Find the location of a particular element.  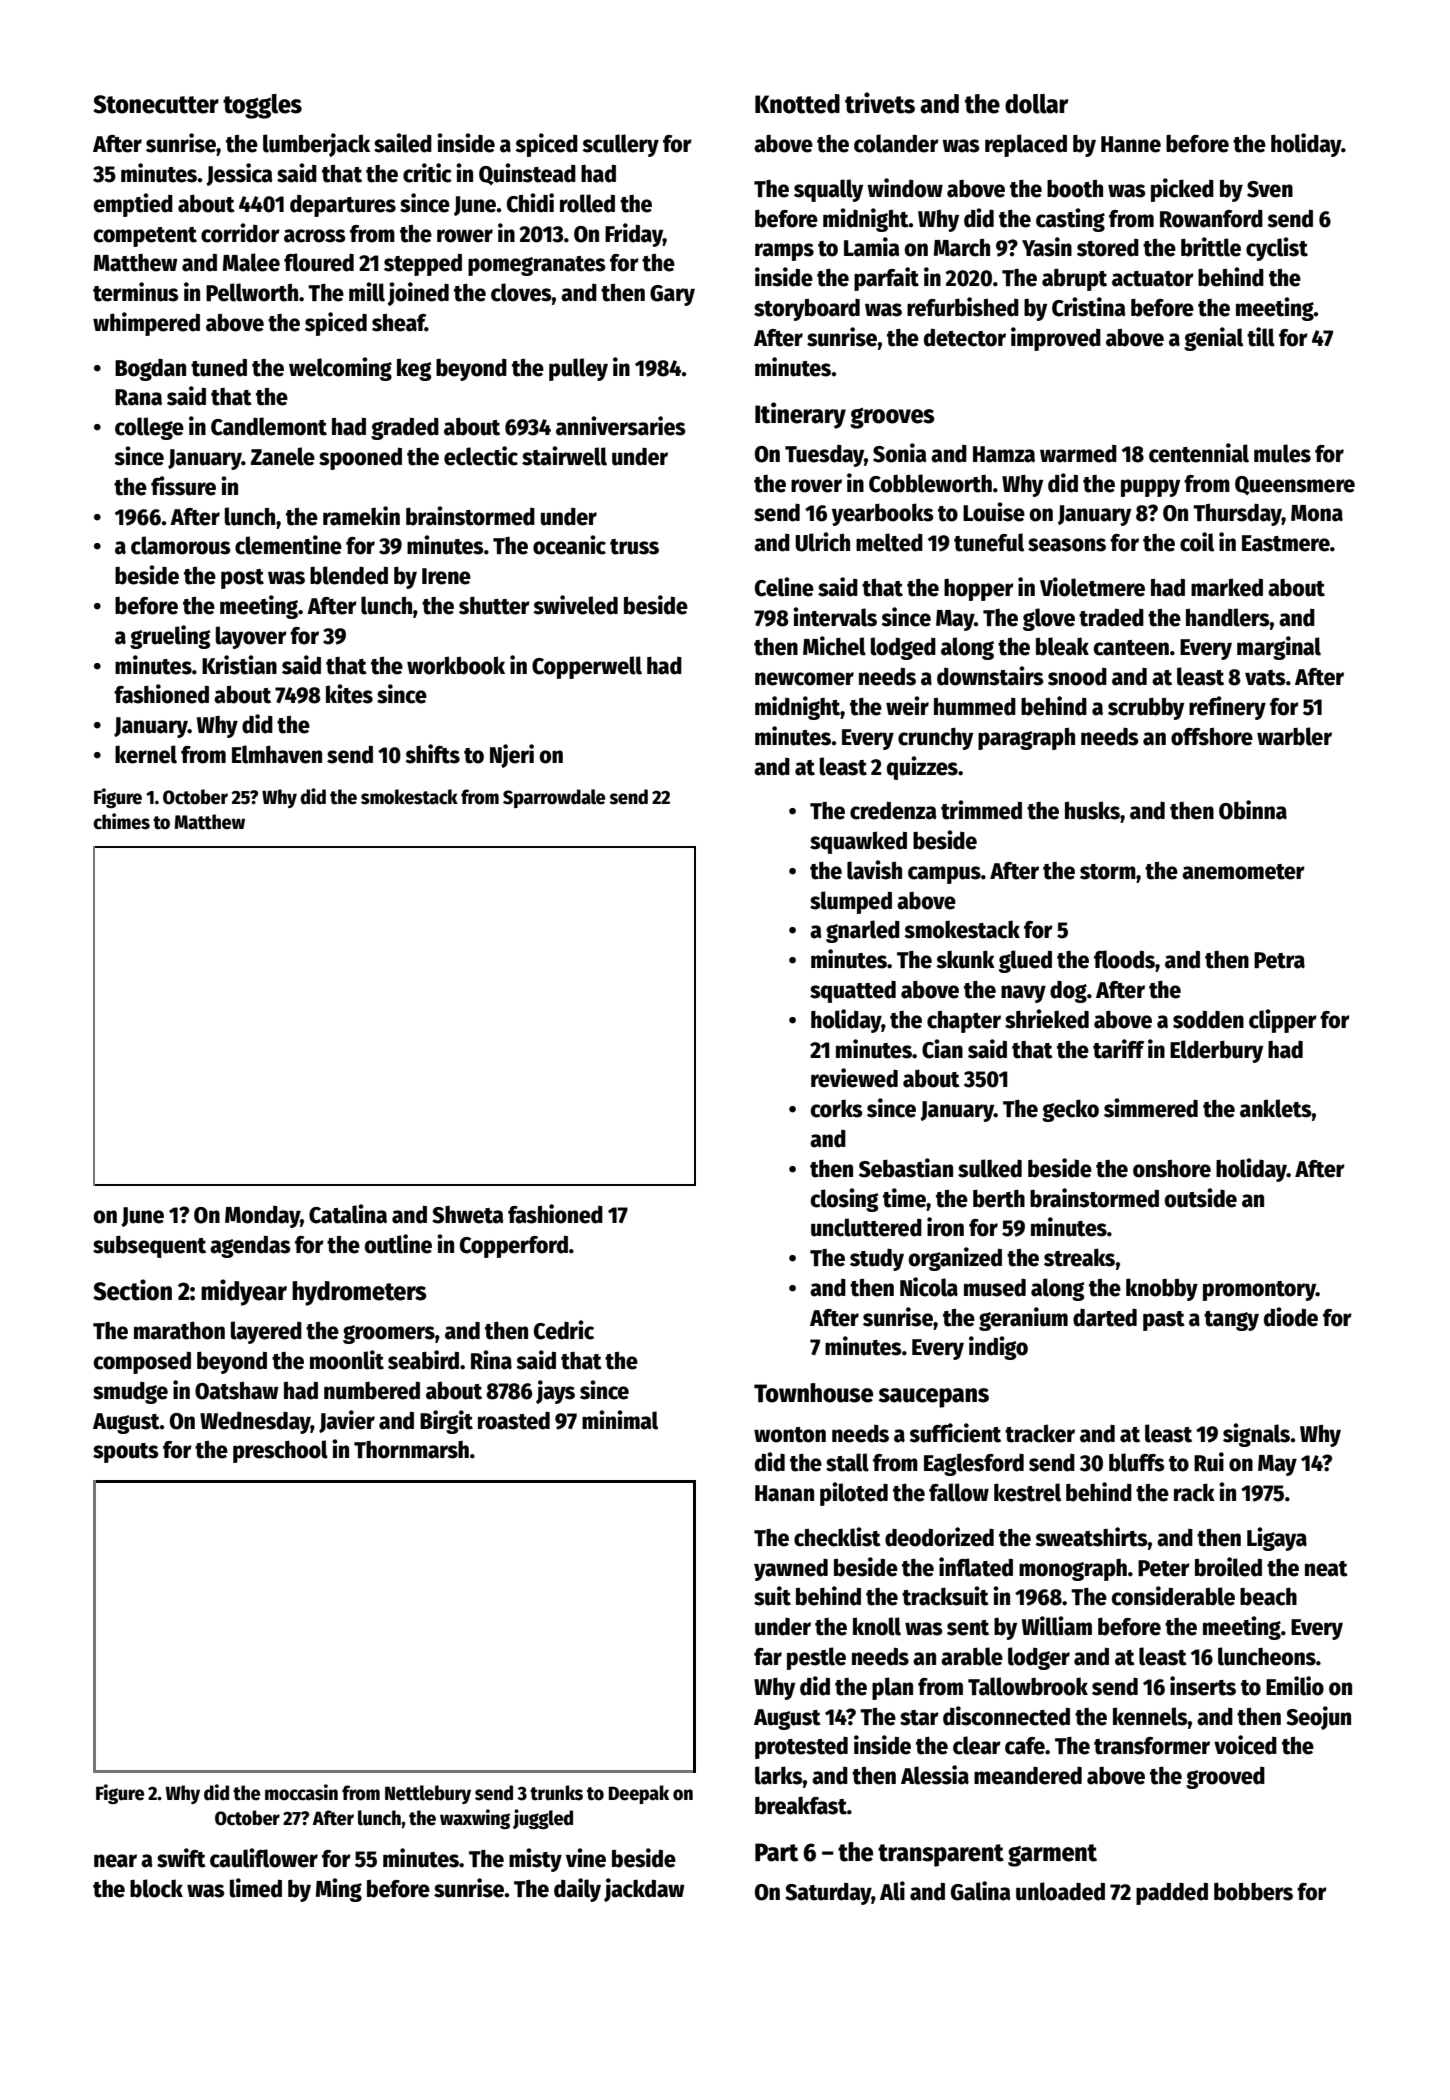

Friday is located at coordinates (634, 235).
